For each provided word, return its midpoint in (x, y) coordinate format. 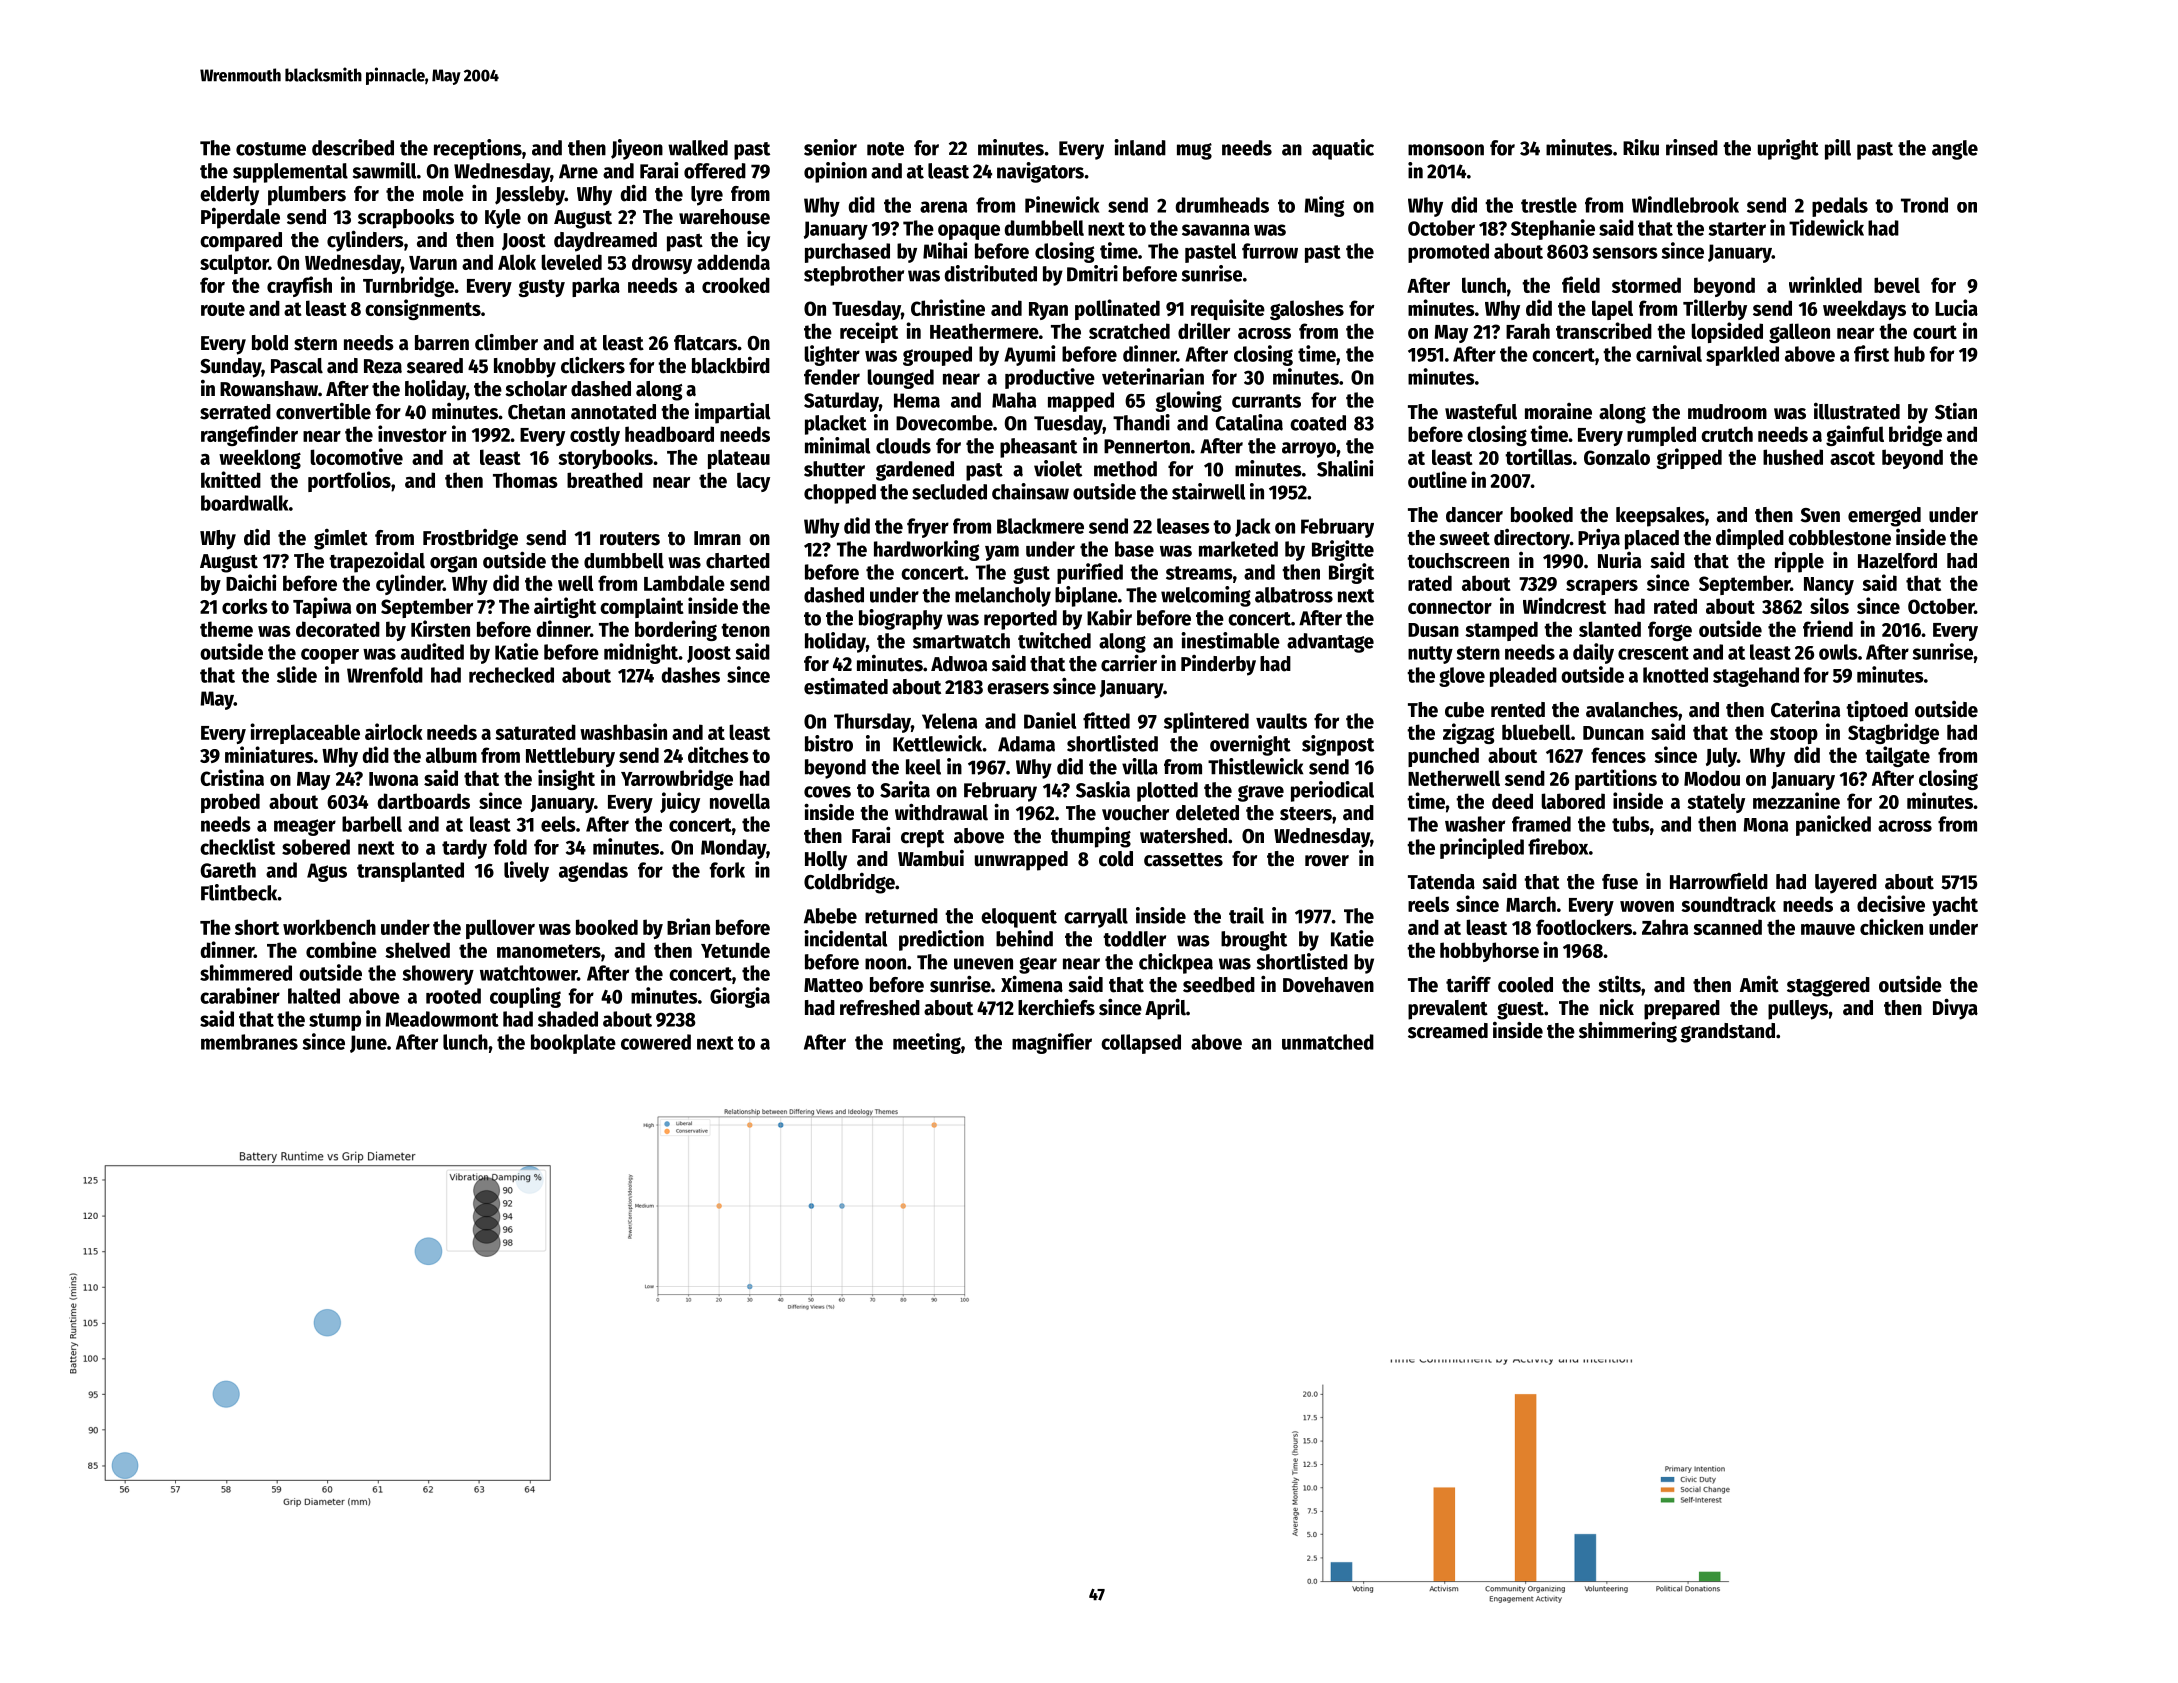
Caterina (1805, 709)
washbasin (623, 731)
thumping (1091, 837)
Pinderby (1218, 665)
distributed (991, 273)
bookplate (573, 1044)
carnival (1669, 353)
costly (595, 436)
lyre (707, 196)
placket (836, 425)
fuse (1620, 882)
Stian (1956, 411)
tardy (464, 849)
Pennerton (1147, 446)
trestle (1549, 205)
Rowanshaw (269, 389)
